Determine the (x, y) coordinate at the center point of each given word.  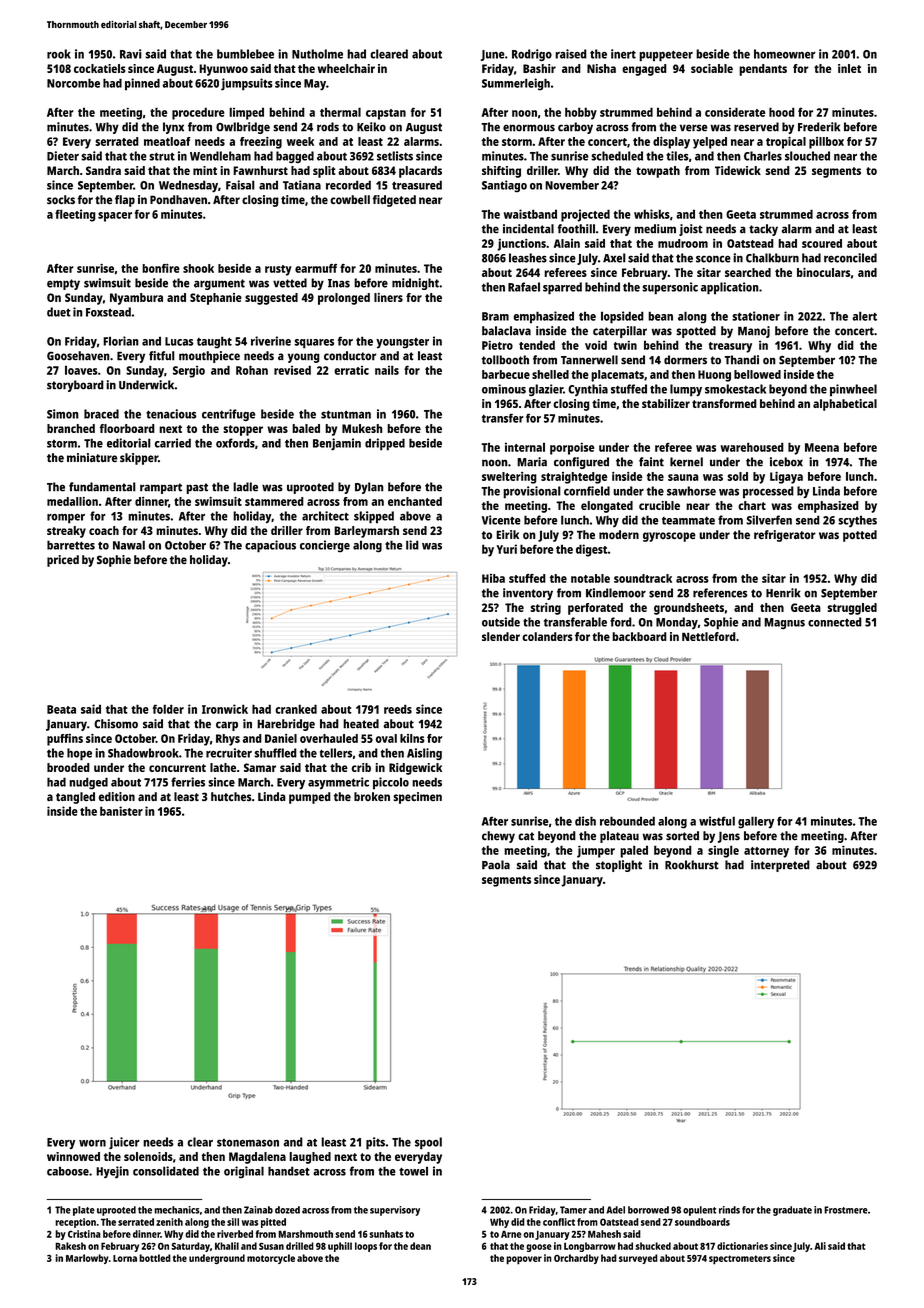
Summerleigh (516, 84)
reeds (398, 709)
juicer (124, 1143)
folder (168, 709)
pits (375, 1143)
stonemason (248, 1143)
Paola (496, 865)
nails (387, 370)
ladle (245, 487)
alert (864, 316)
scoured (822, 243)
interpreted (780, 866)
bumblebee (245, 54)
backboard (639, 636)
